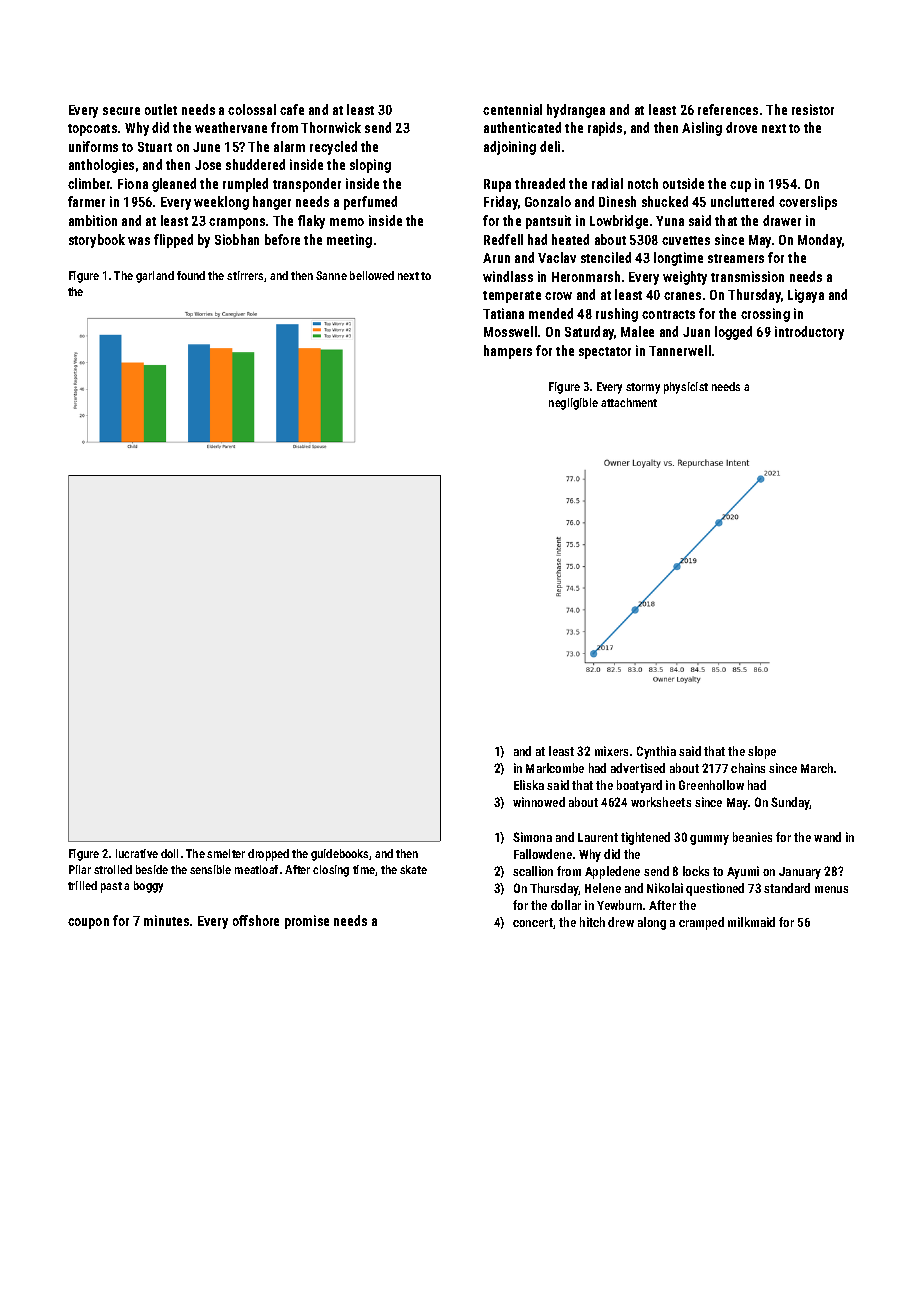  What do you see at coordinates (813, 109) in the screenshot?
I see `resistor` at bounding box center [813, 109].
